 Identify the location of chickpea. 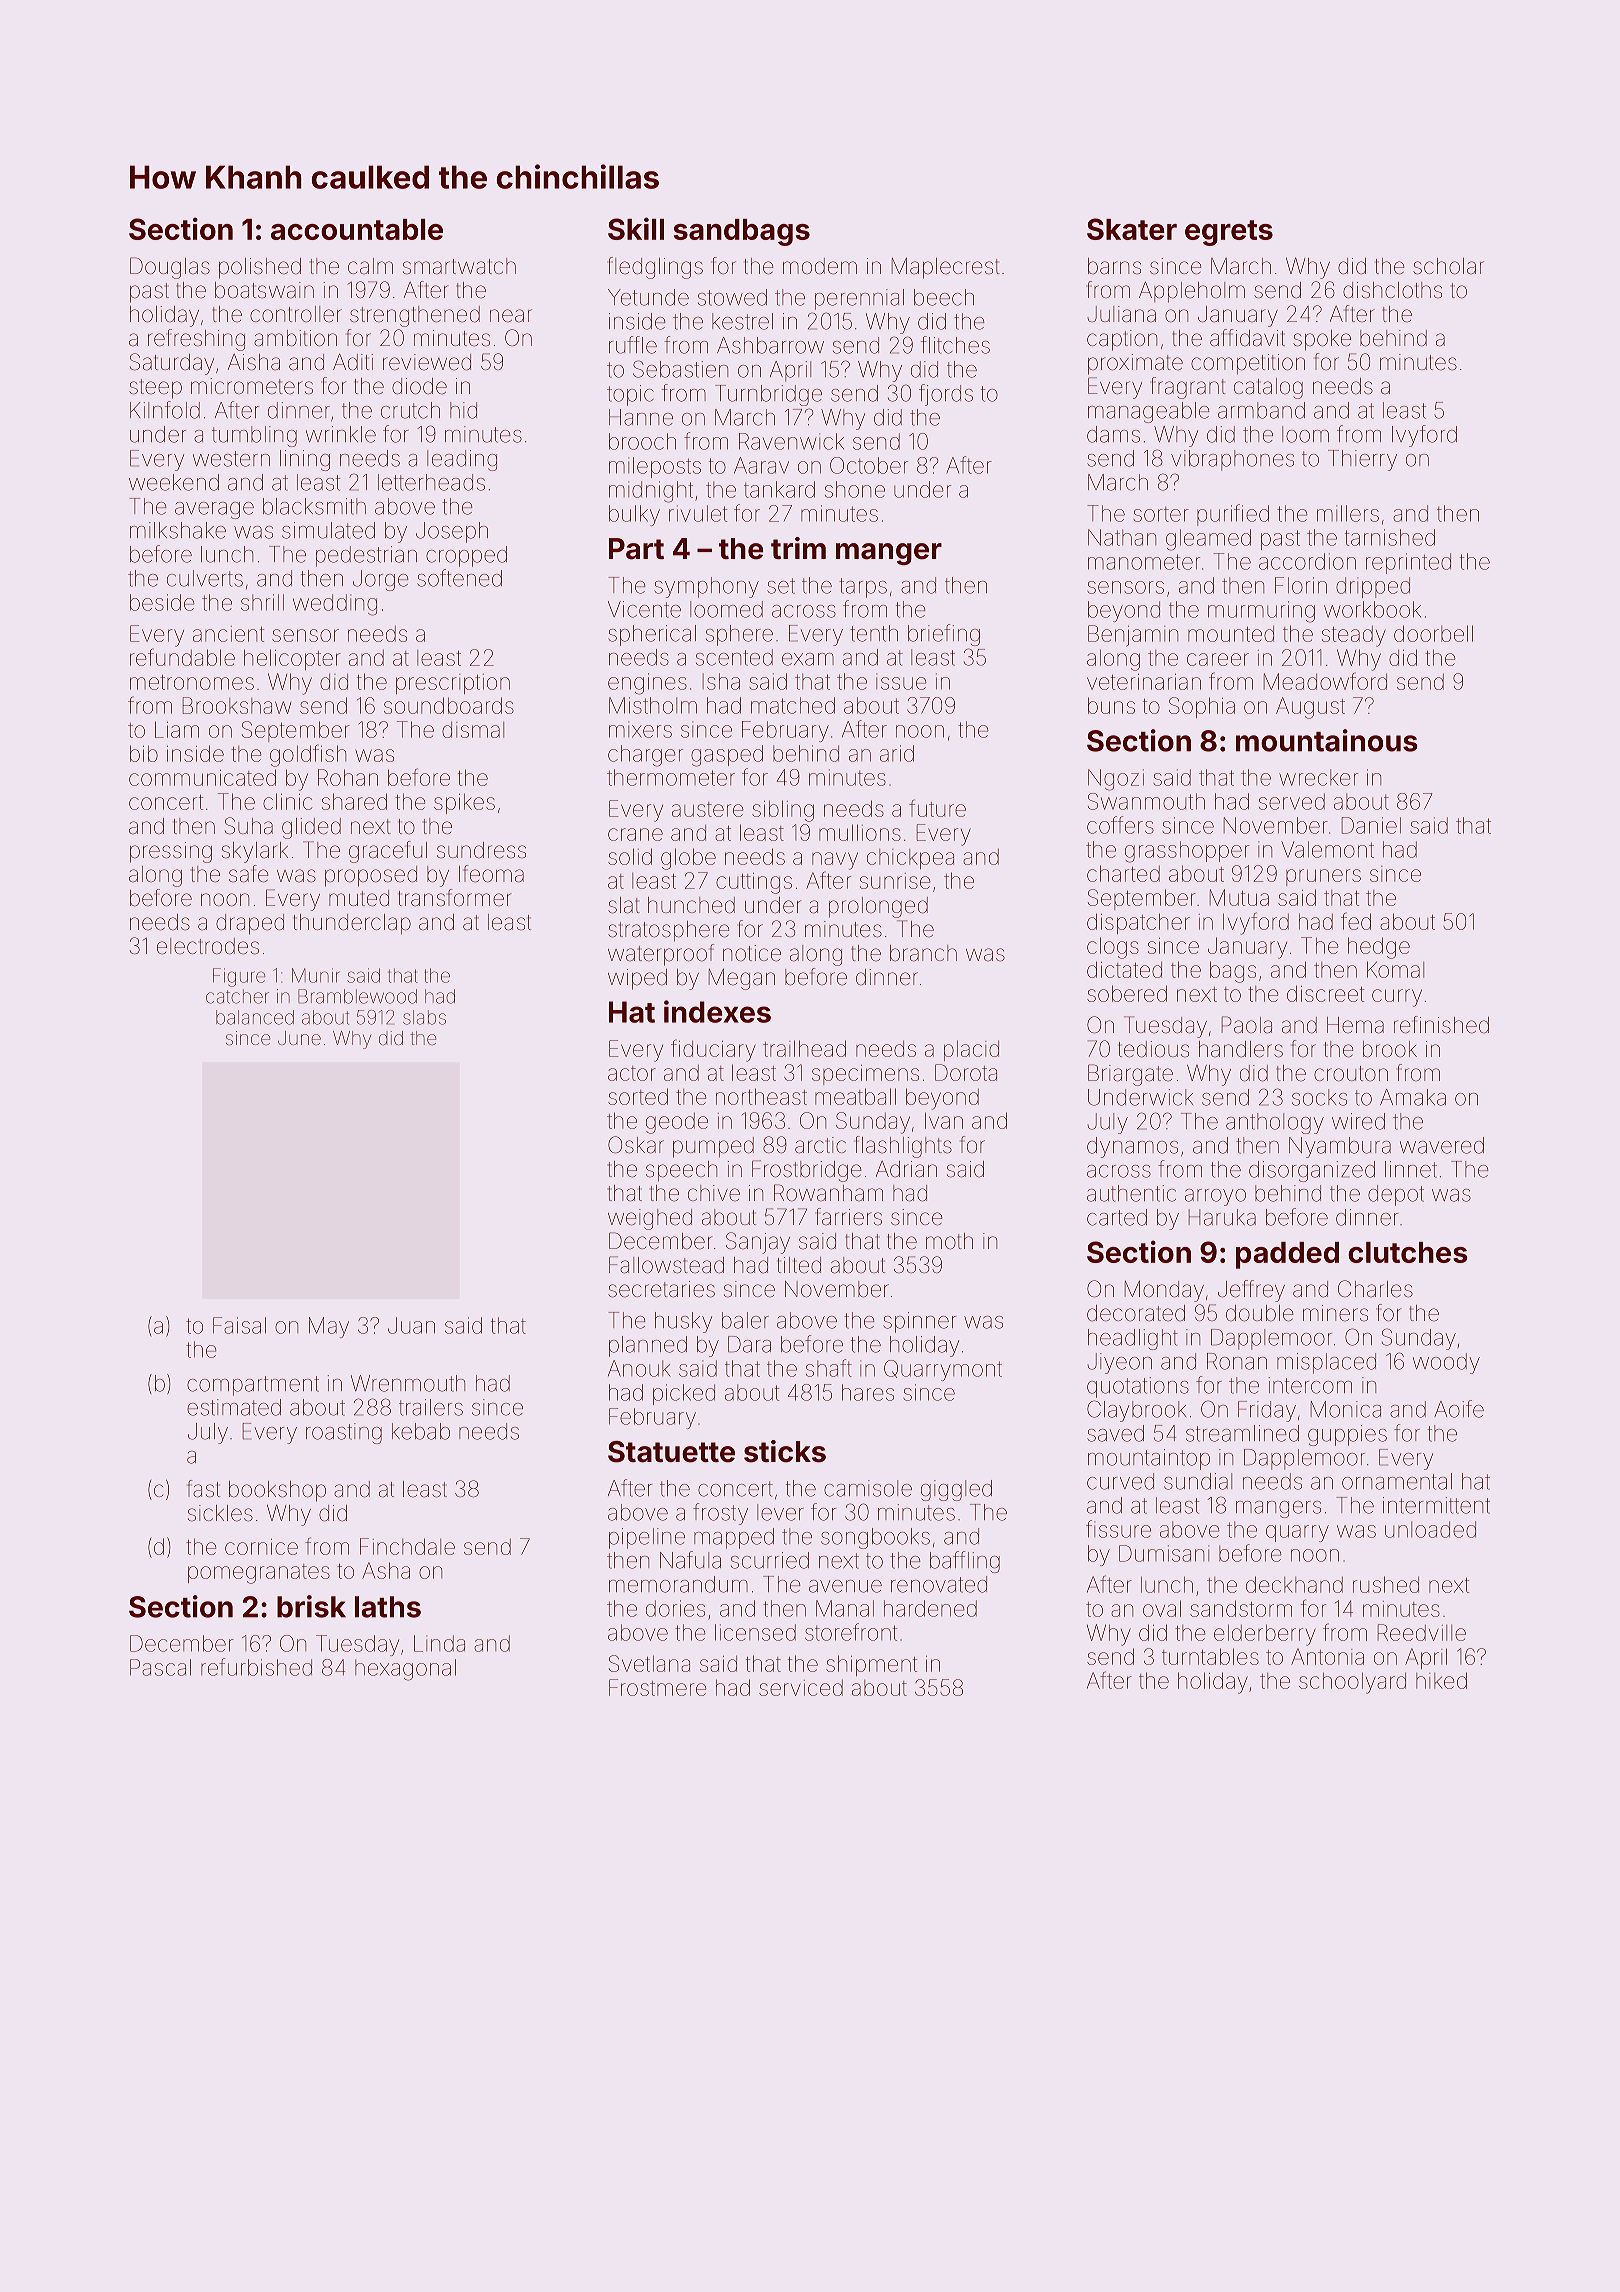
(910, 859).
